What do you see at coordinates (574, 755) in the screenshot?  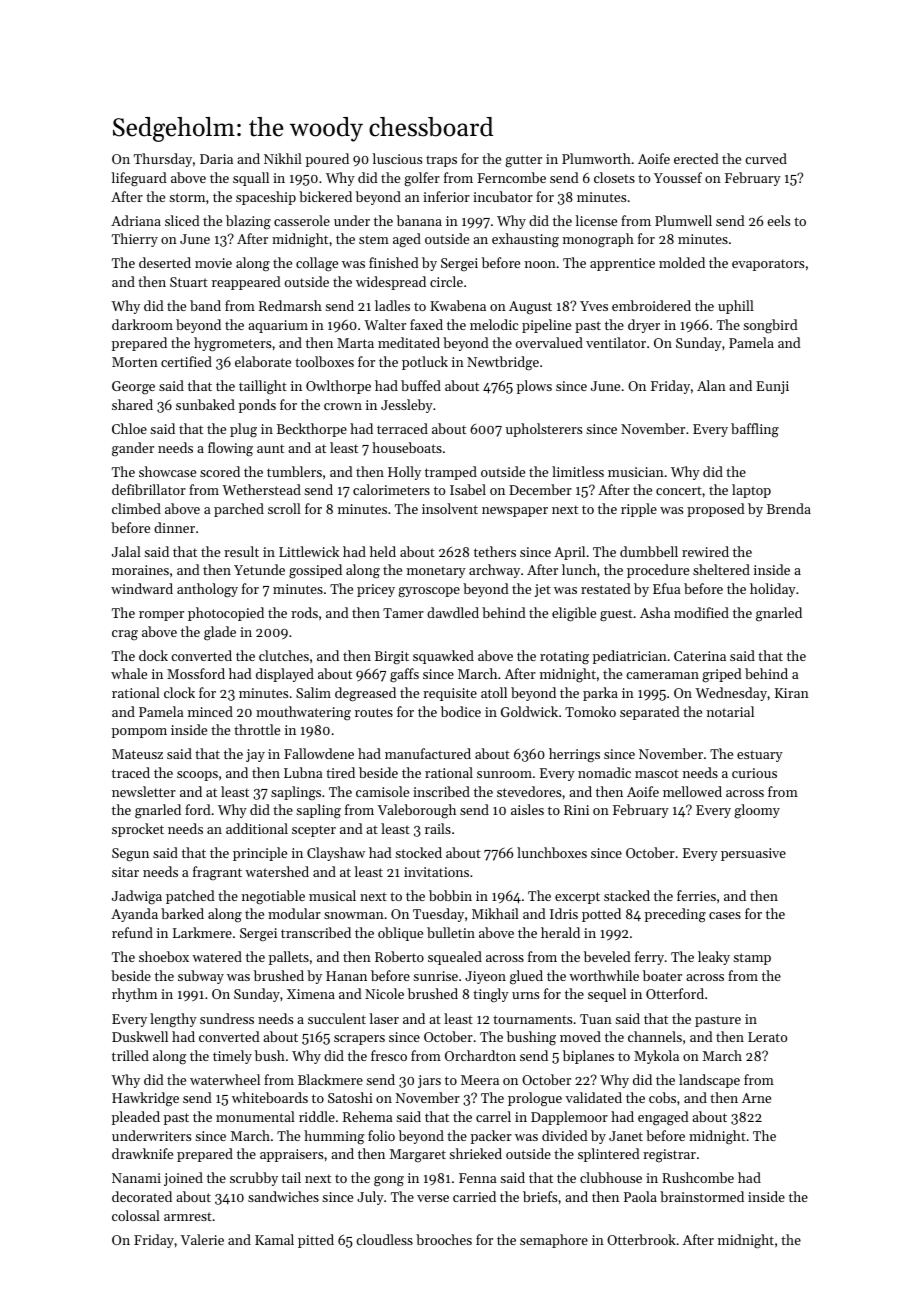 I see `herrings` at bounding box center [574, 755].
